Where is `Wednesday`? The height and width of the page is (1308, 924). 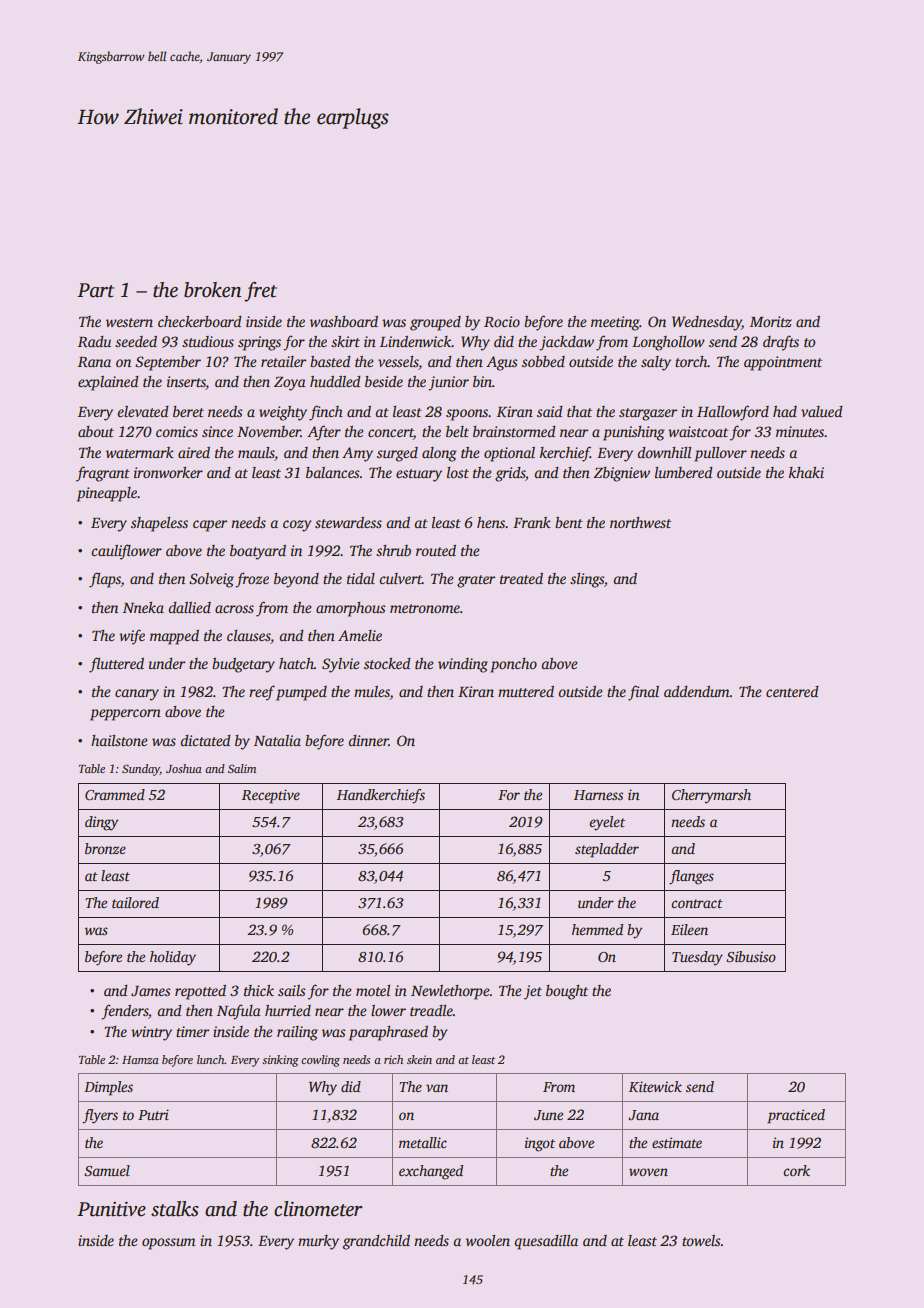
Wednesday is located at coordinates (707, 323).
